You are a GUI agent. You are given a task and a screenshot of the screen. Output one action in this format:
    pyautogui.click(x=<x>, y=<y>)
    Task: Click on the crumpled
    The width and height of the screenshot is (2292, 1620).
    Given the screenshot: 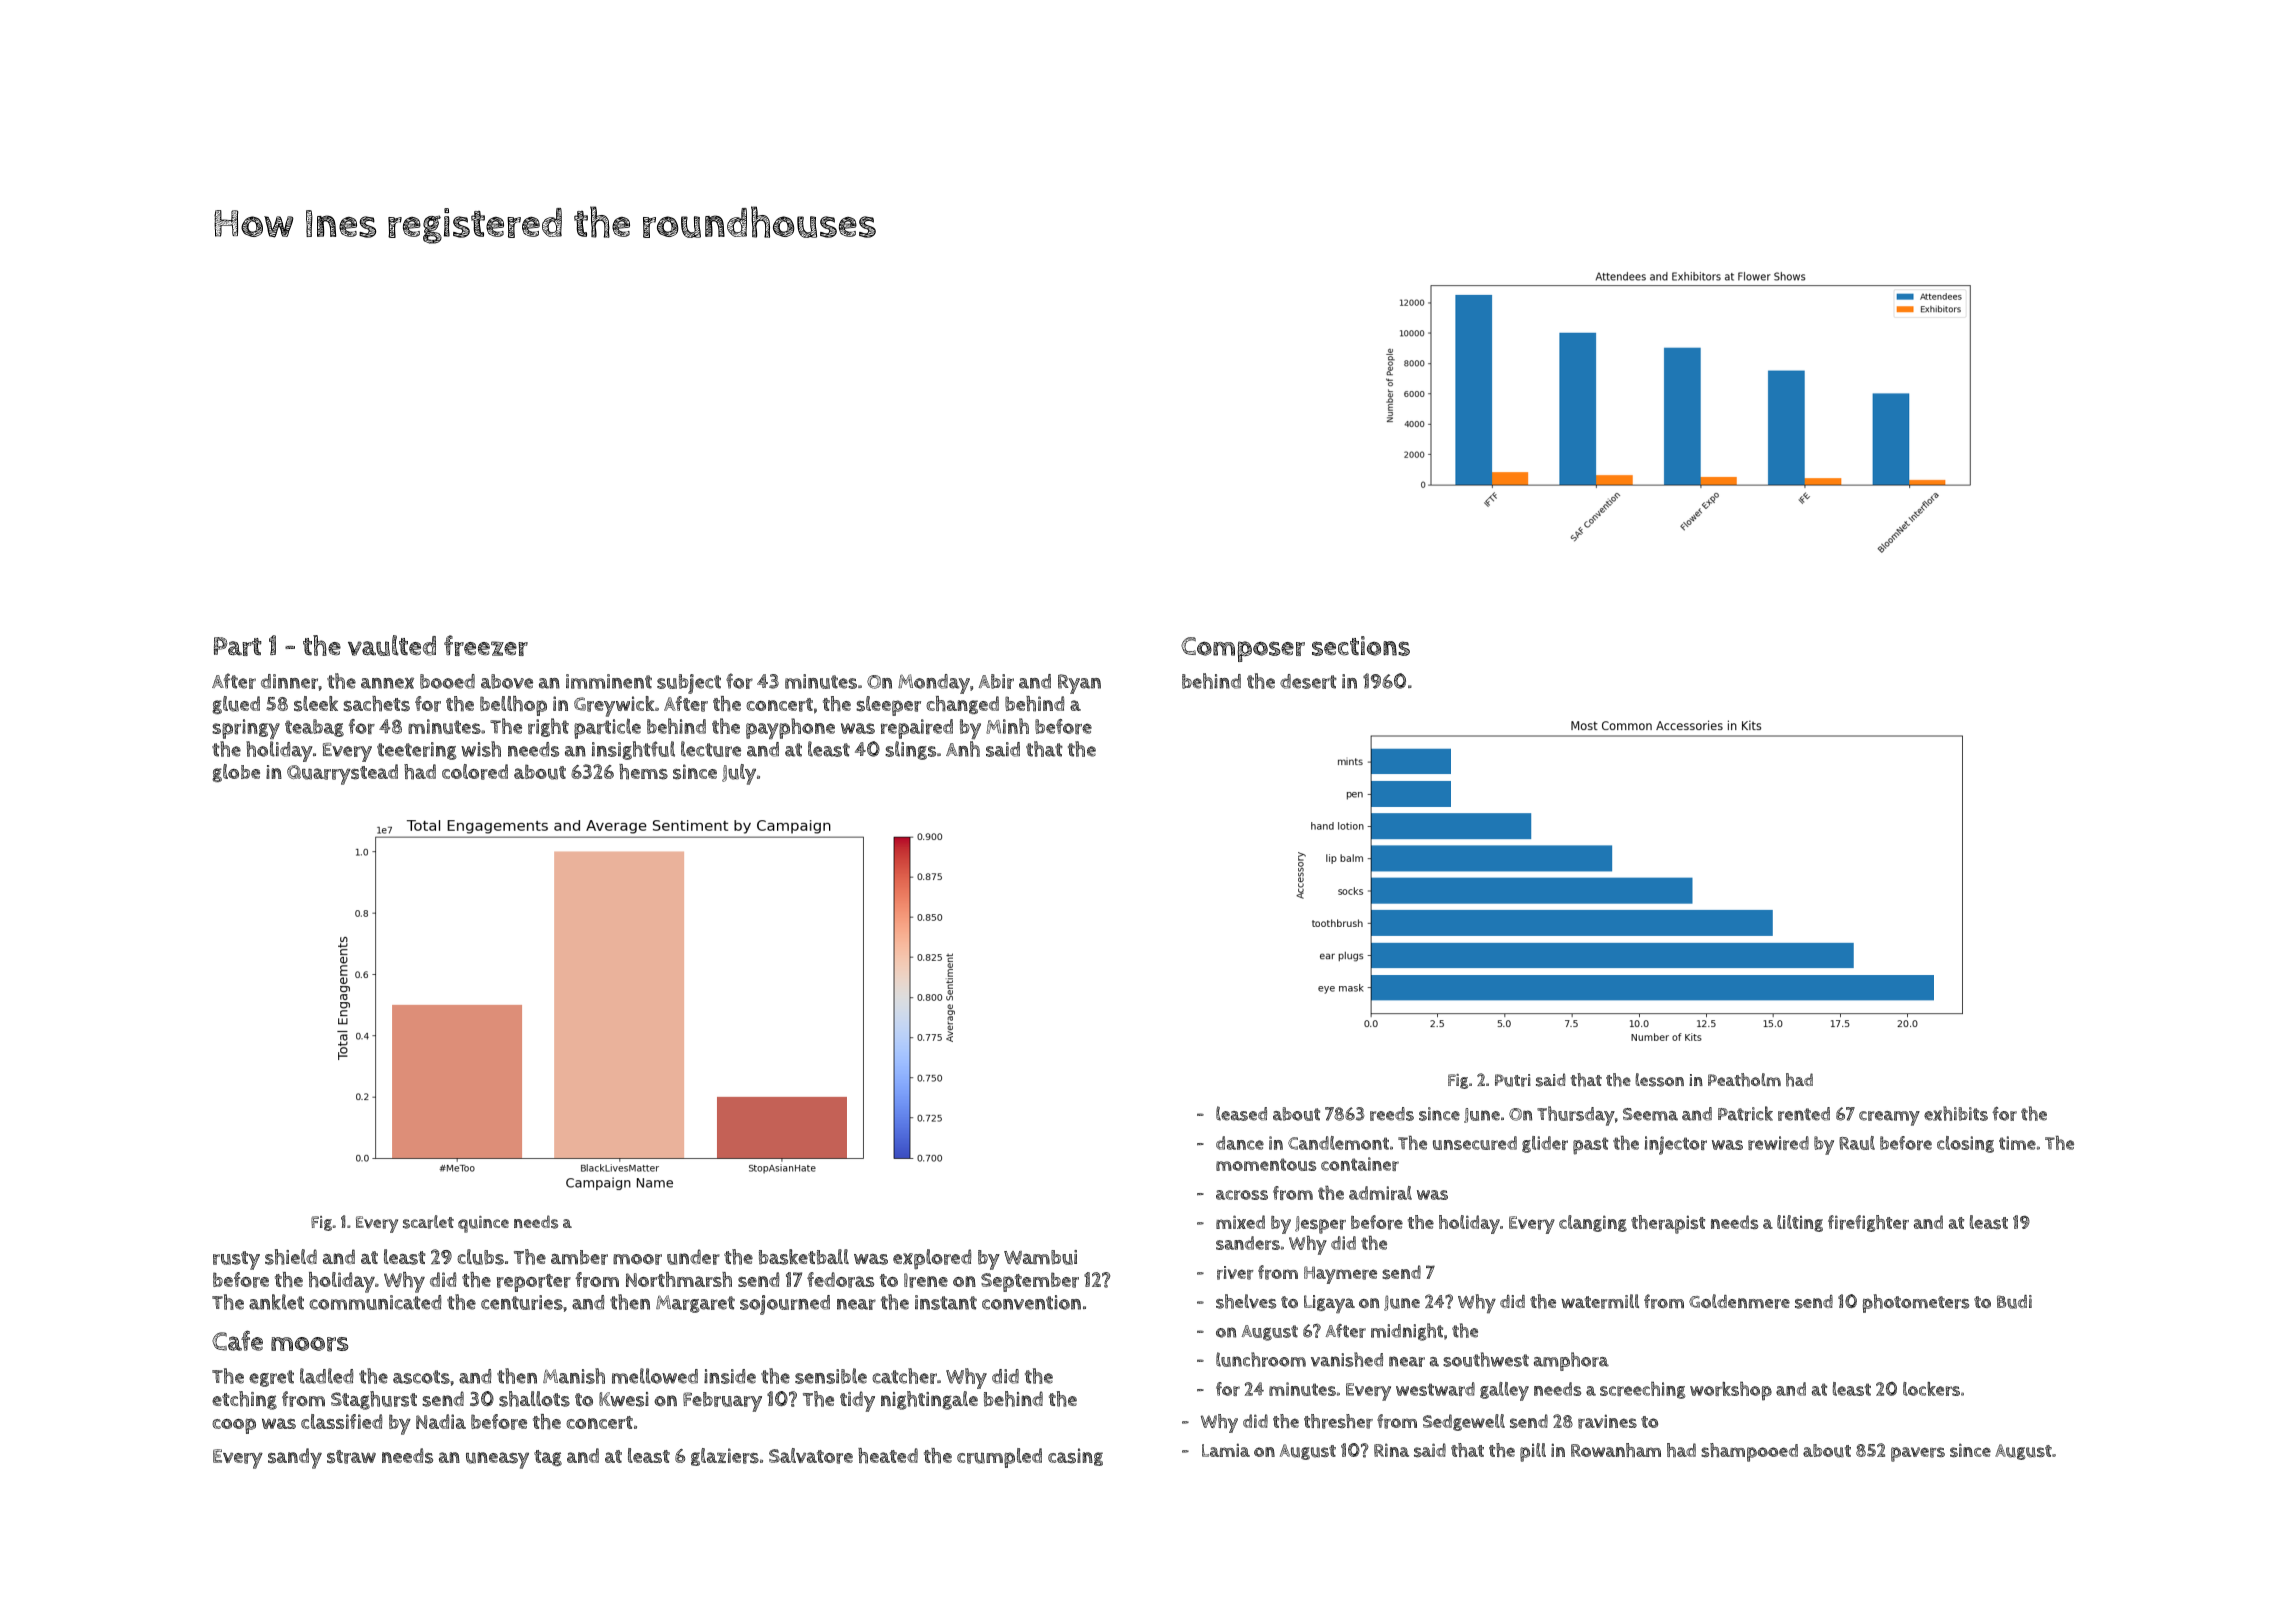 What is the action you would take?
    pyautogui.click(x=999, y=1458)
